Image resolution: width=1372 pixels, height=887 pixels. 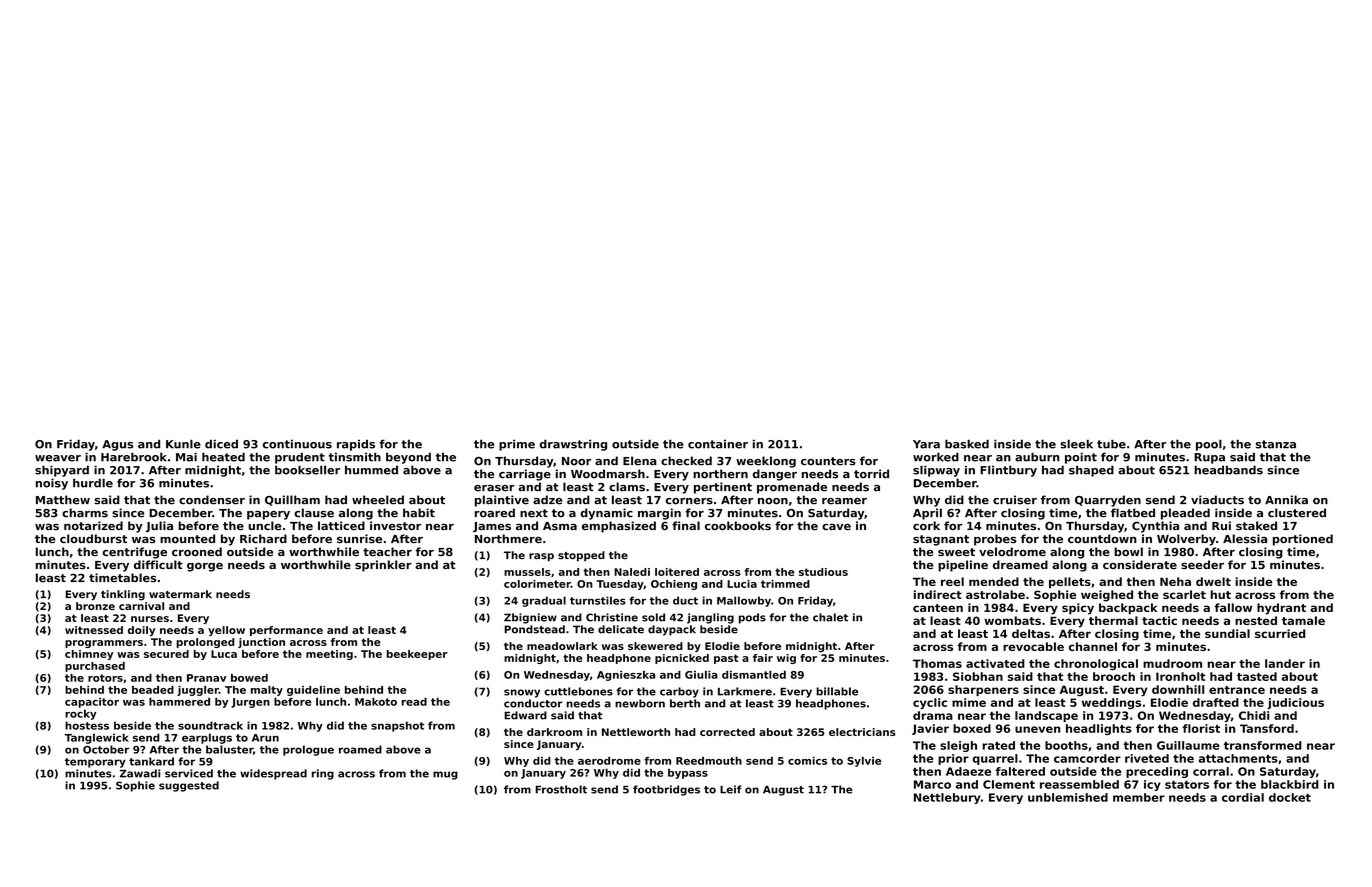 I want to click on suggested, so click(x=189, y=786).
